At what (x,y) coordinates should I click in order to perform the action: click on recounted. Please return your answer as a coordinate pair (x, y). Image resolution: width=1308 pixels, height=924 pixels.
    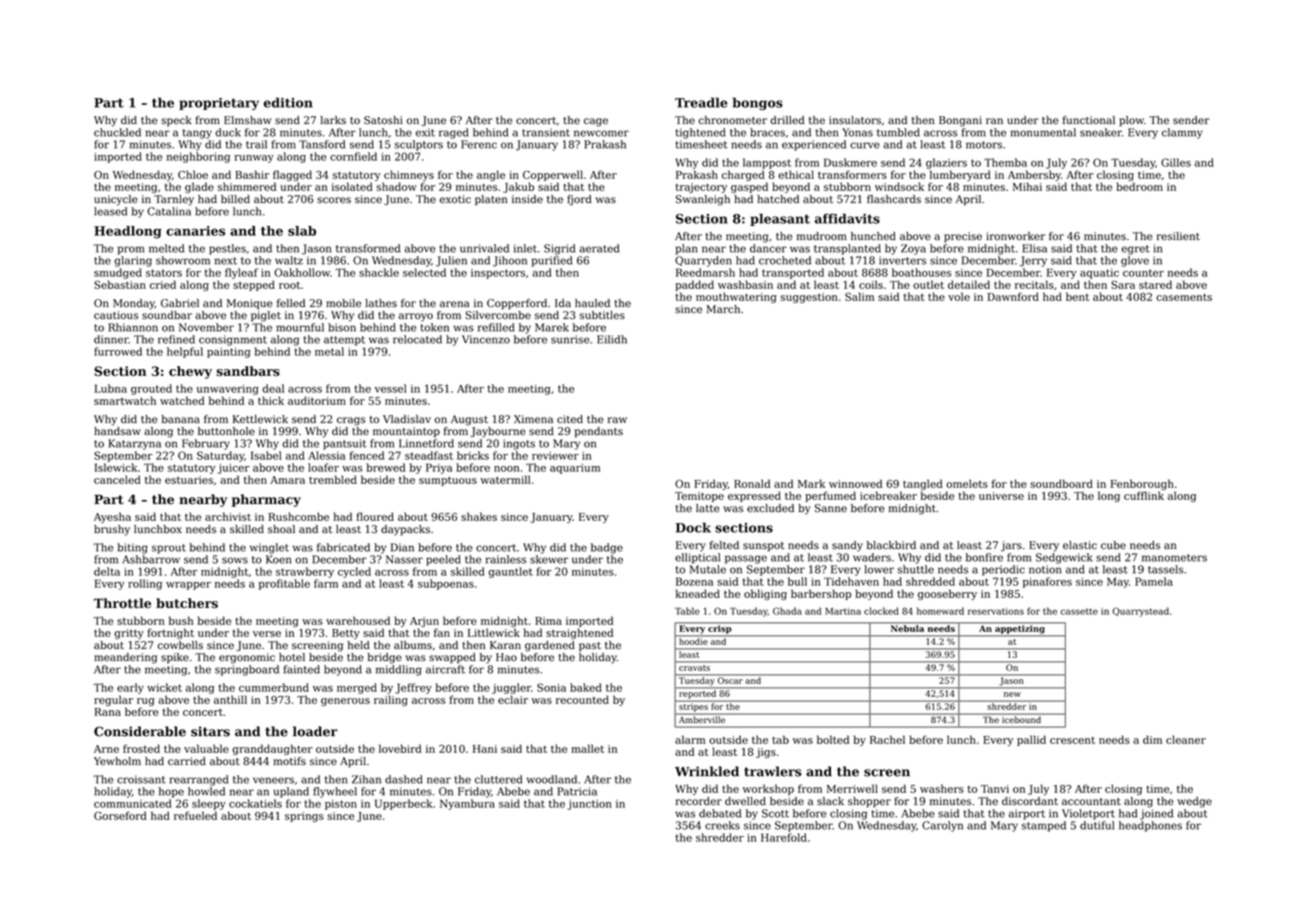
    Looking at the image, I should click on (582, 699).
